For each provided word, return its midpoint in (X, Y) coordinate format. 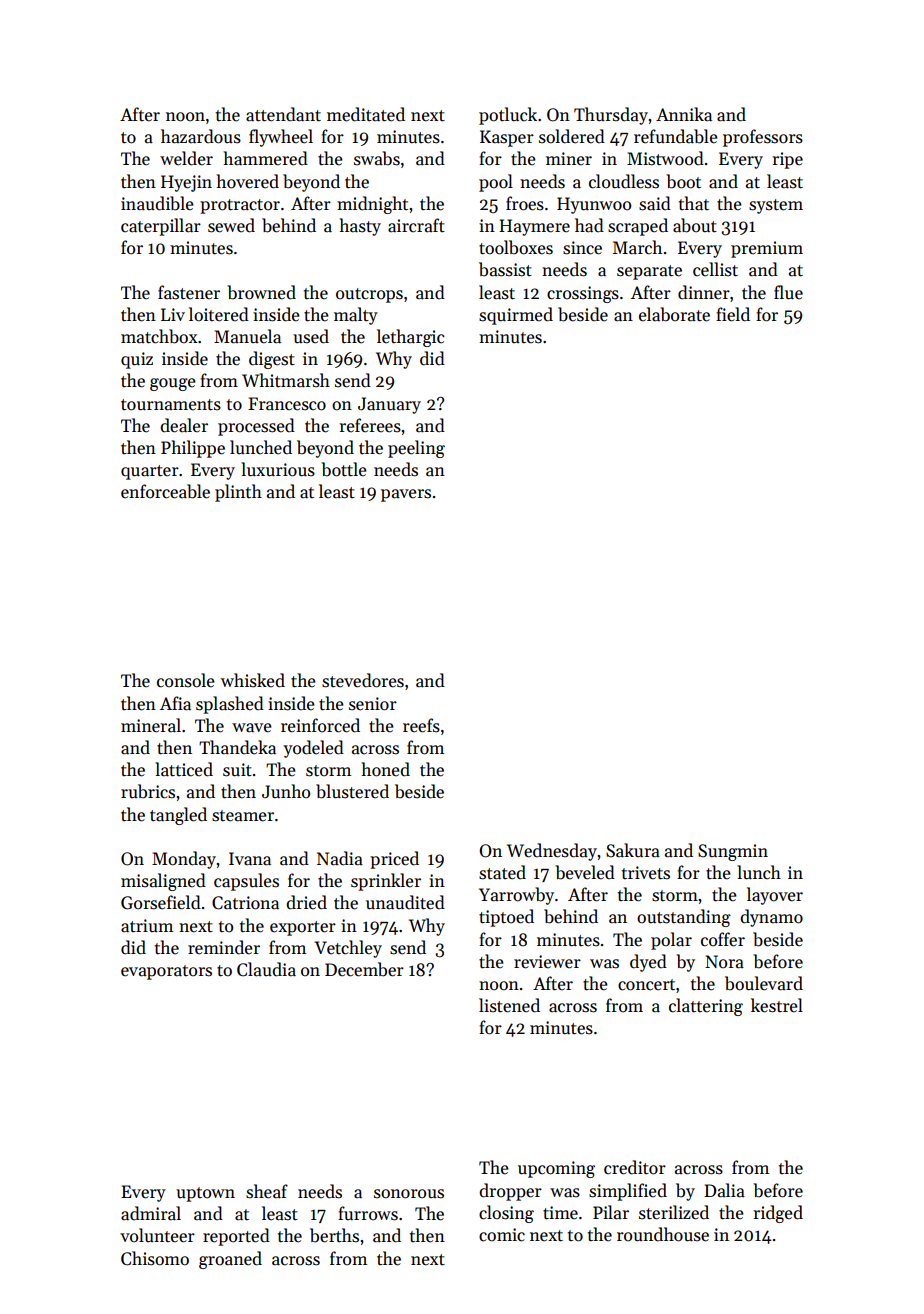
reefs (421, 725)
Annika (684, 114)
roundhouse (663, 1234)
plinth (238, 493)
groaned (230, 1260)
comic (502, 1235)
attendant (283, 114)
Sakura (633, 850)
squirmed (516, 316)
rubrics (148, 791)
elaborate (674, 314)
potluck (508, 116)
